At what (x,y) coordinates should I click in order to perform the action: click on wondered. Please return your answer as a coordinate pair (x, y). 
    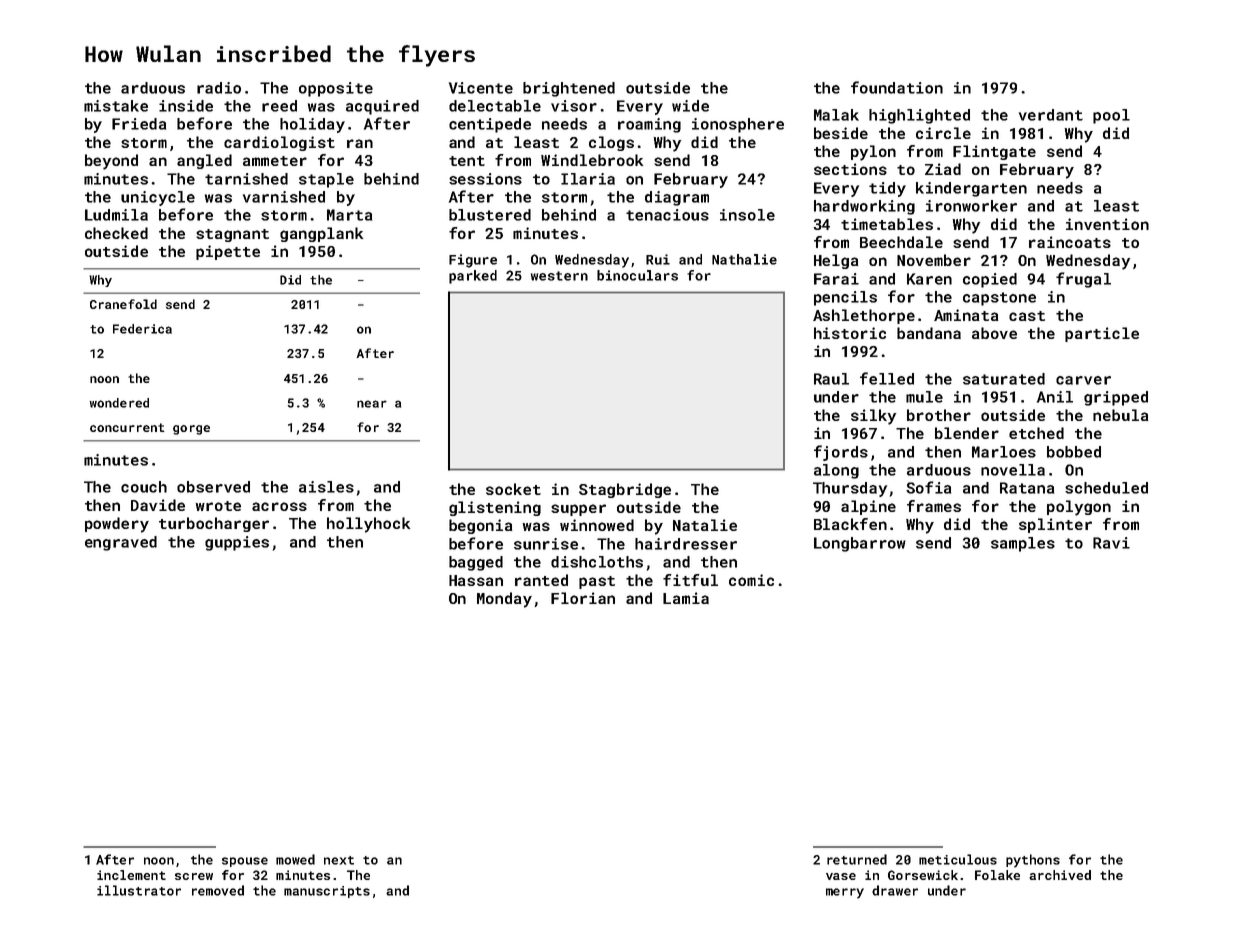
    Looking at the image, I should click on (119, 403).
